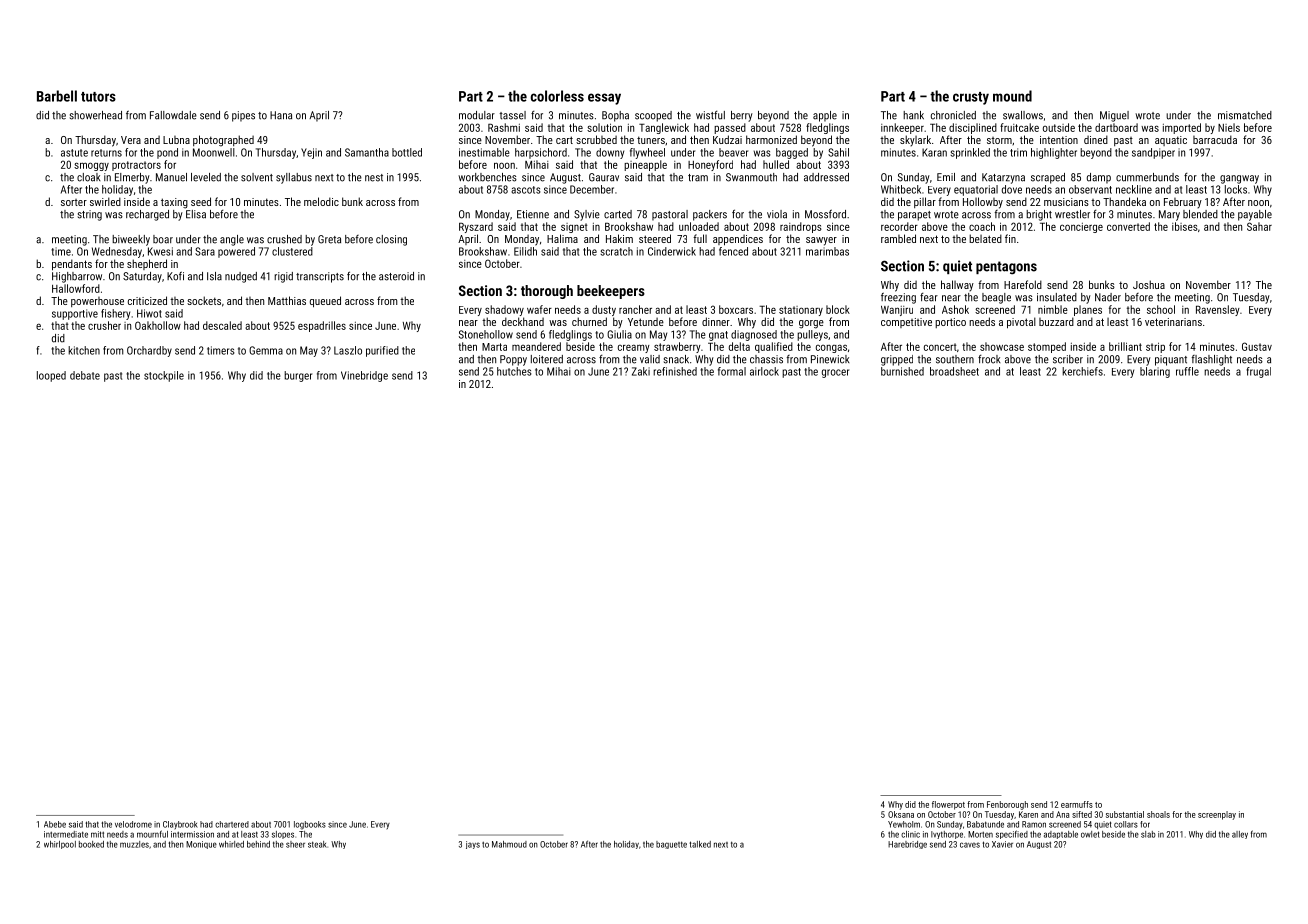 This screenshot has width=1308, height=924. I want to click on looped, so click(51, 376).
